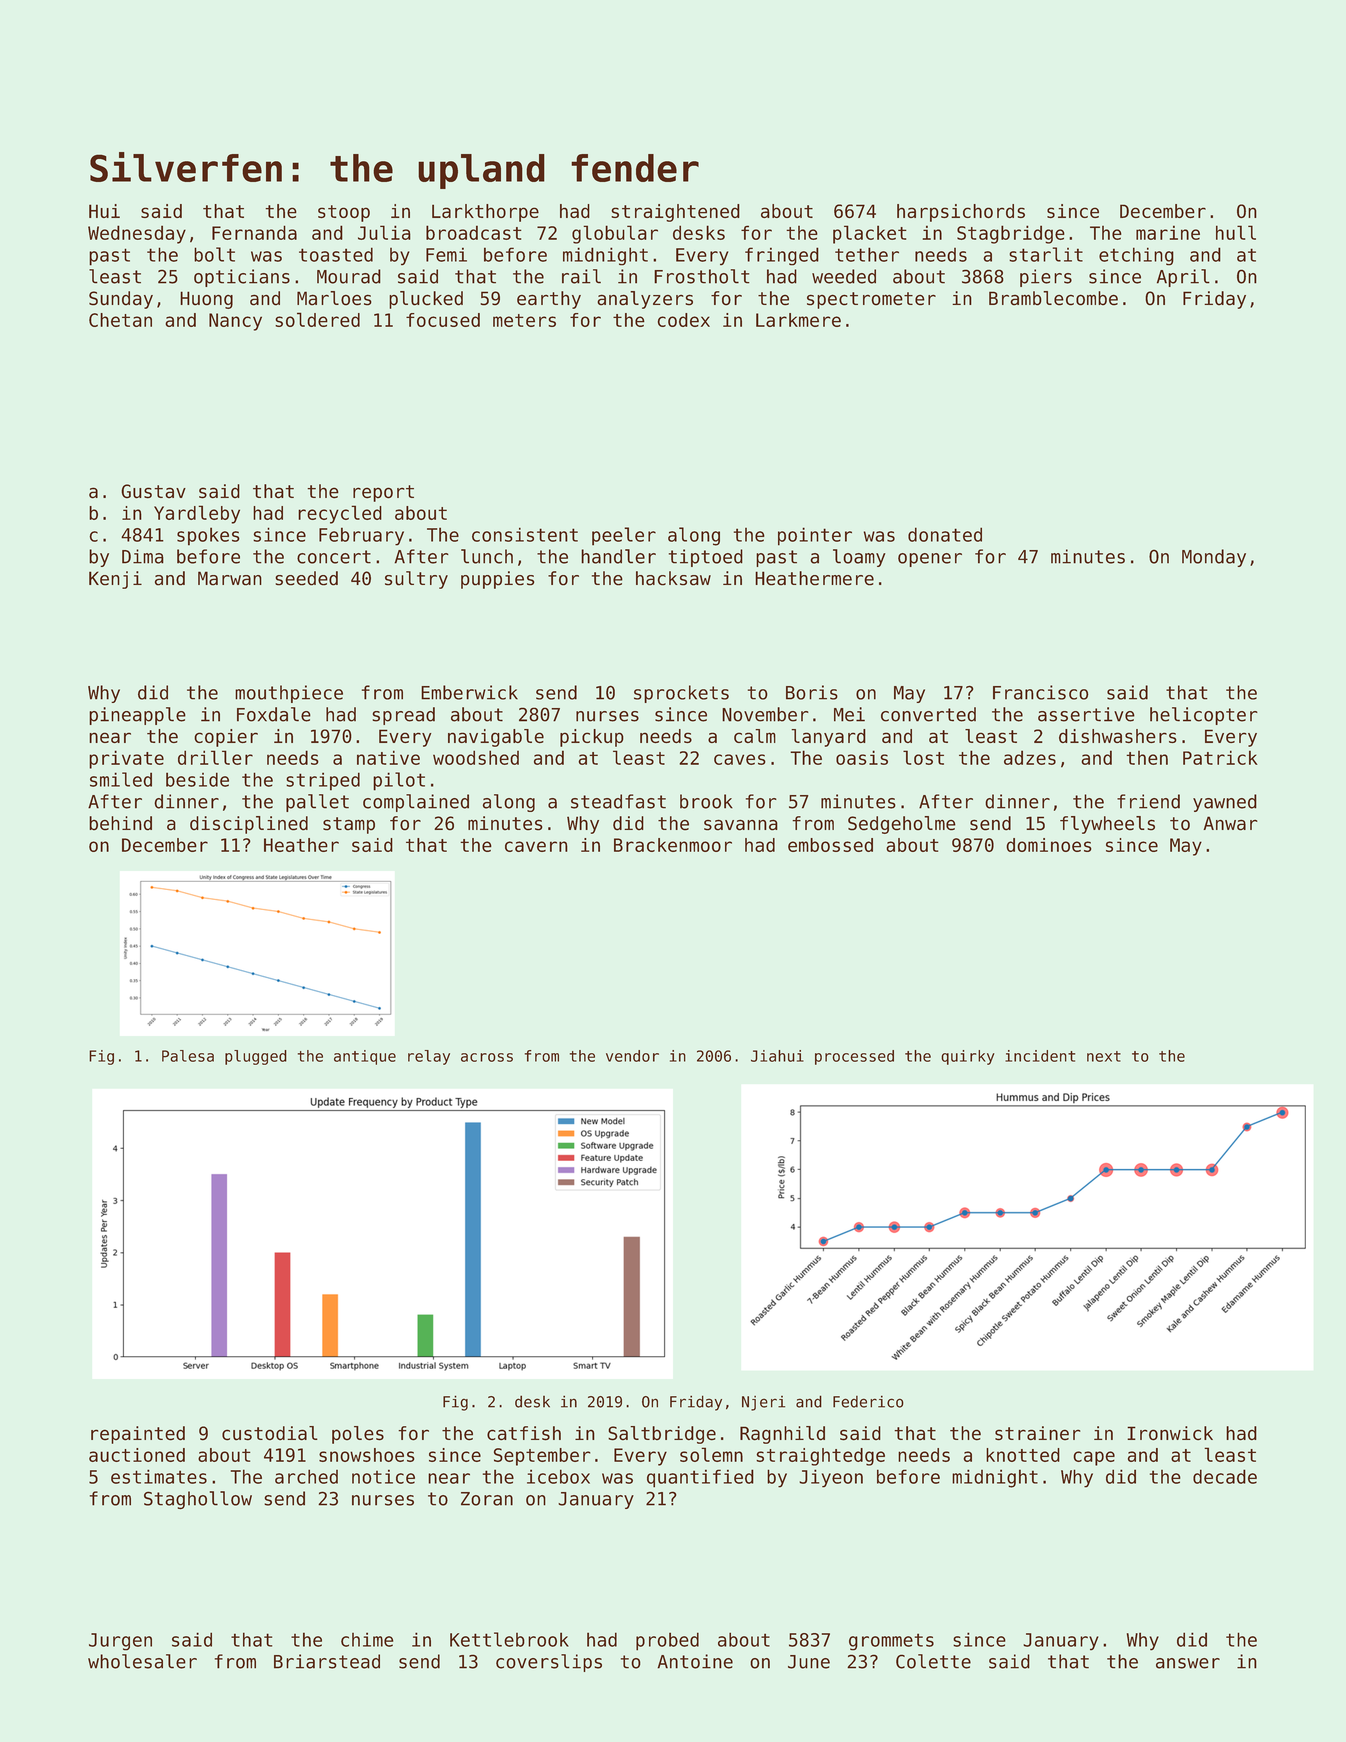 The width and height of the document is (1346, 1742). What do you see at coordinates (1030, 757) in the document?
I see `adzes` at bounding box center [1030, 757].
